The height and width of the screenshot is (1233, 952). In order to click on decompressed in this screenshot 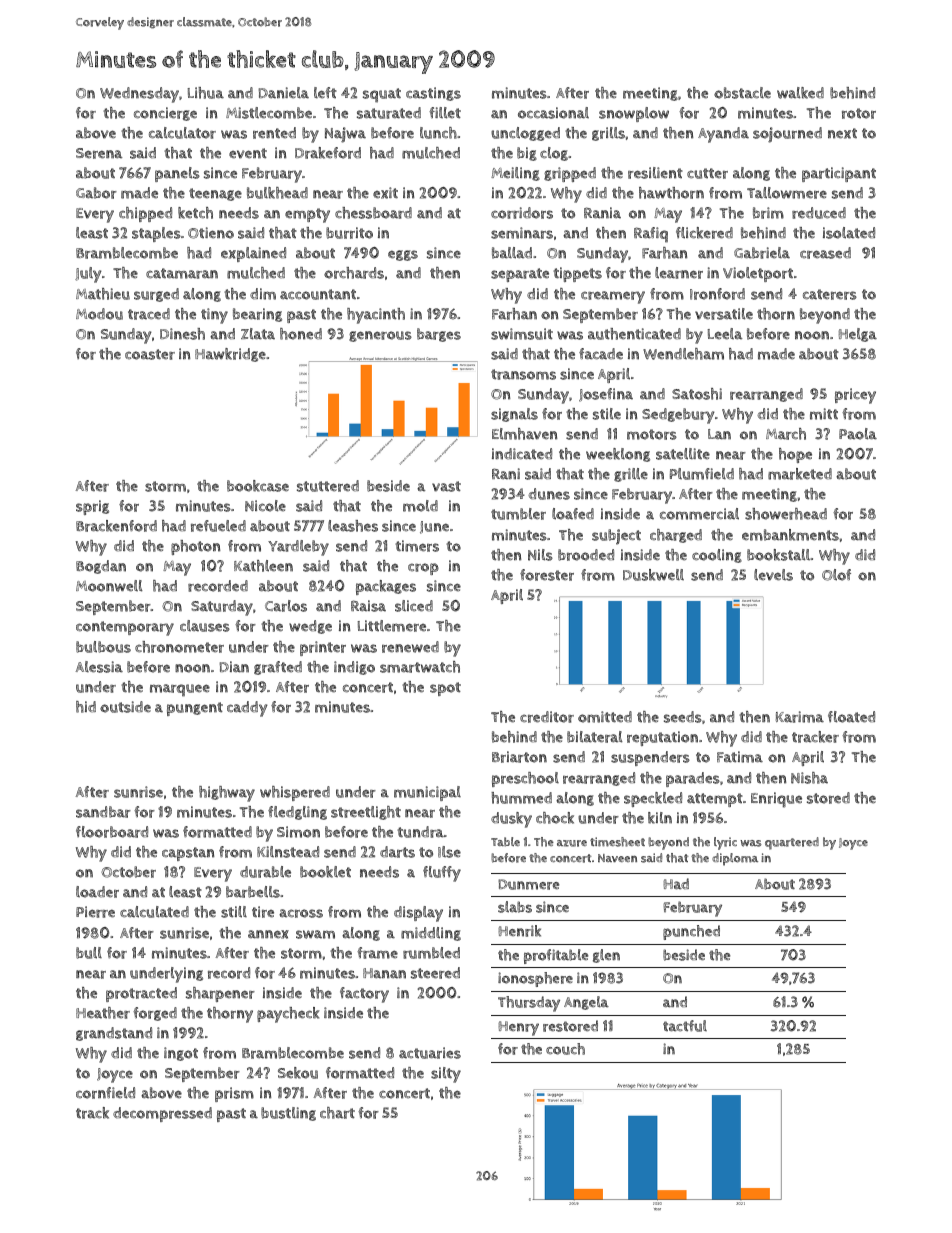, I will do `click(162, 1114)`.
